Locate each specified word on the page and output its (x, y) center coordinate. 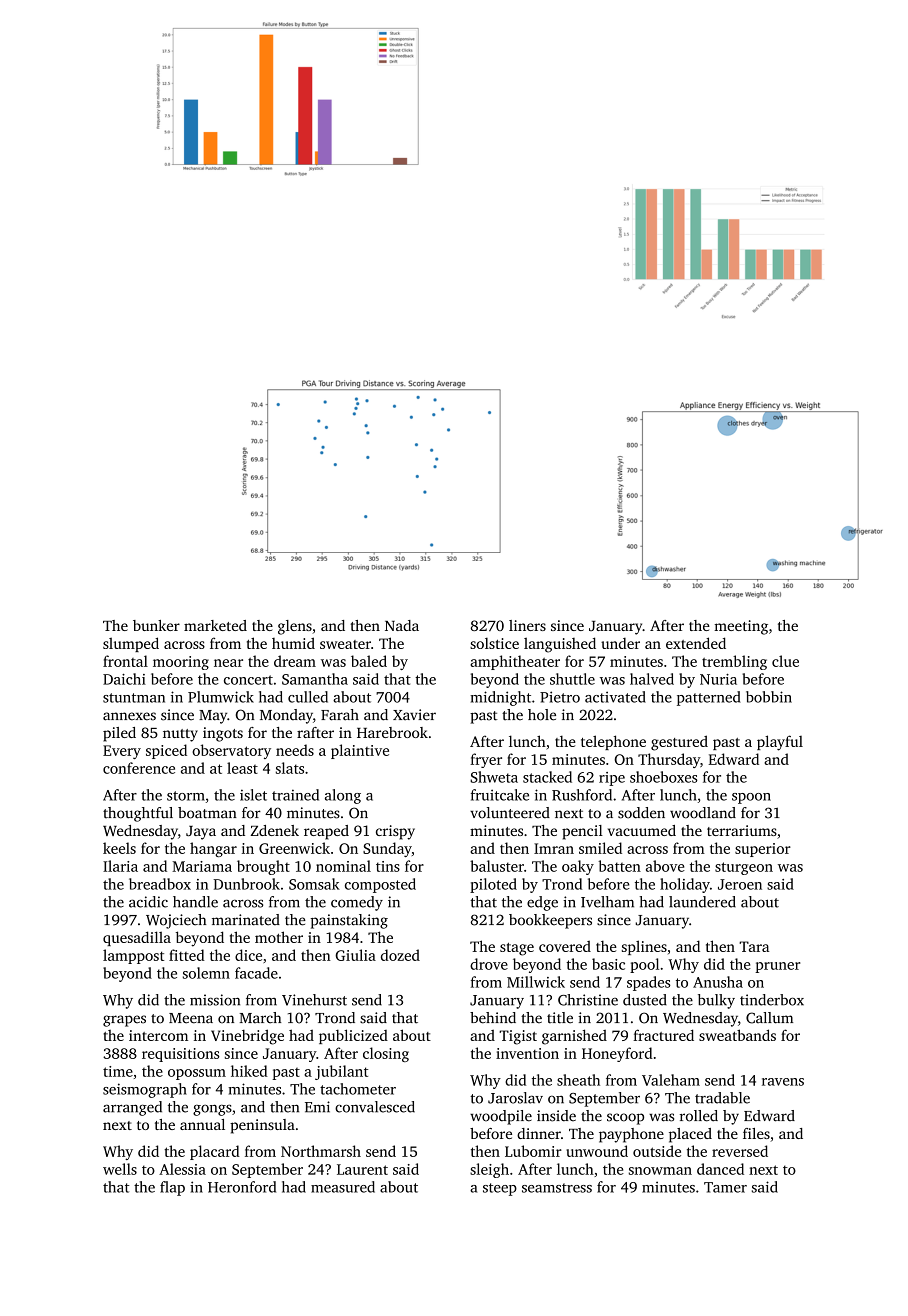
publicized (353, 1036)
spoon (751, 798)
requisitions (181, 1055)
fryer (486, 760)
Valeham (671, 1080)
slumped (131, 644)
